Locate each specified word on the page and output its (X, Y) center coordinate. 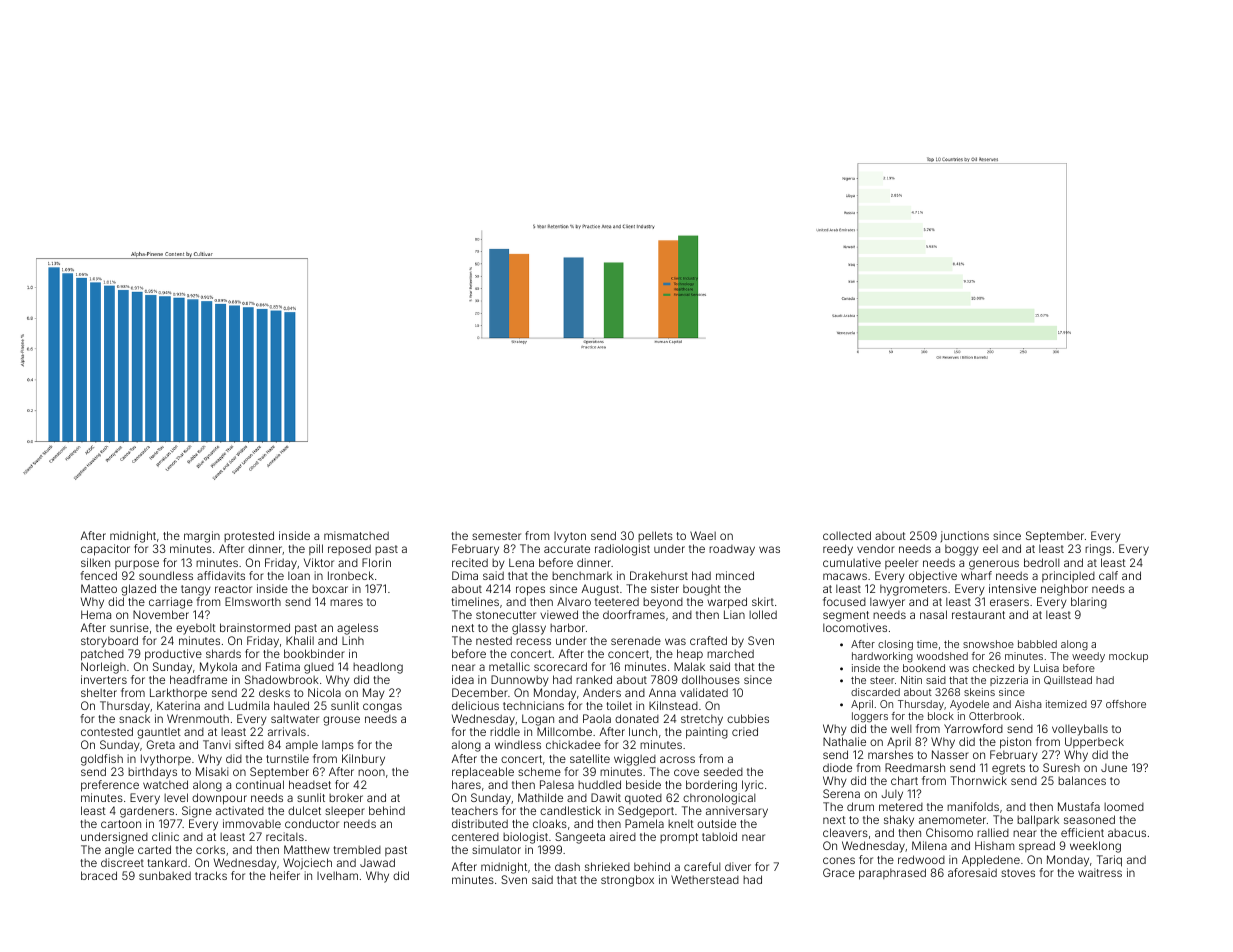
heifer (285, 875)
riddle (505, 731)
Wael (703, 535)
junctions (965, 536)
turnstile (287, 758)
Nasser (950, 754)
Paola (597, 718)
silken (95, 562)
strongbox (627, 881)
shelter (99, 692)
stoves (1018, 873)
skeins (979, 692)
